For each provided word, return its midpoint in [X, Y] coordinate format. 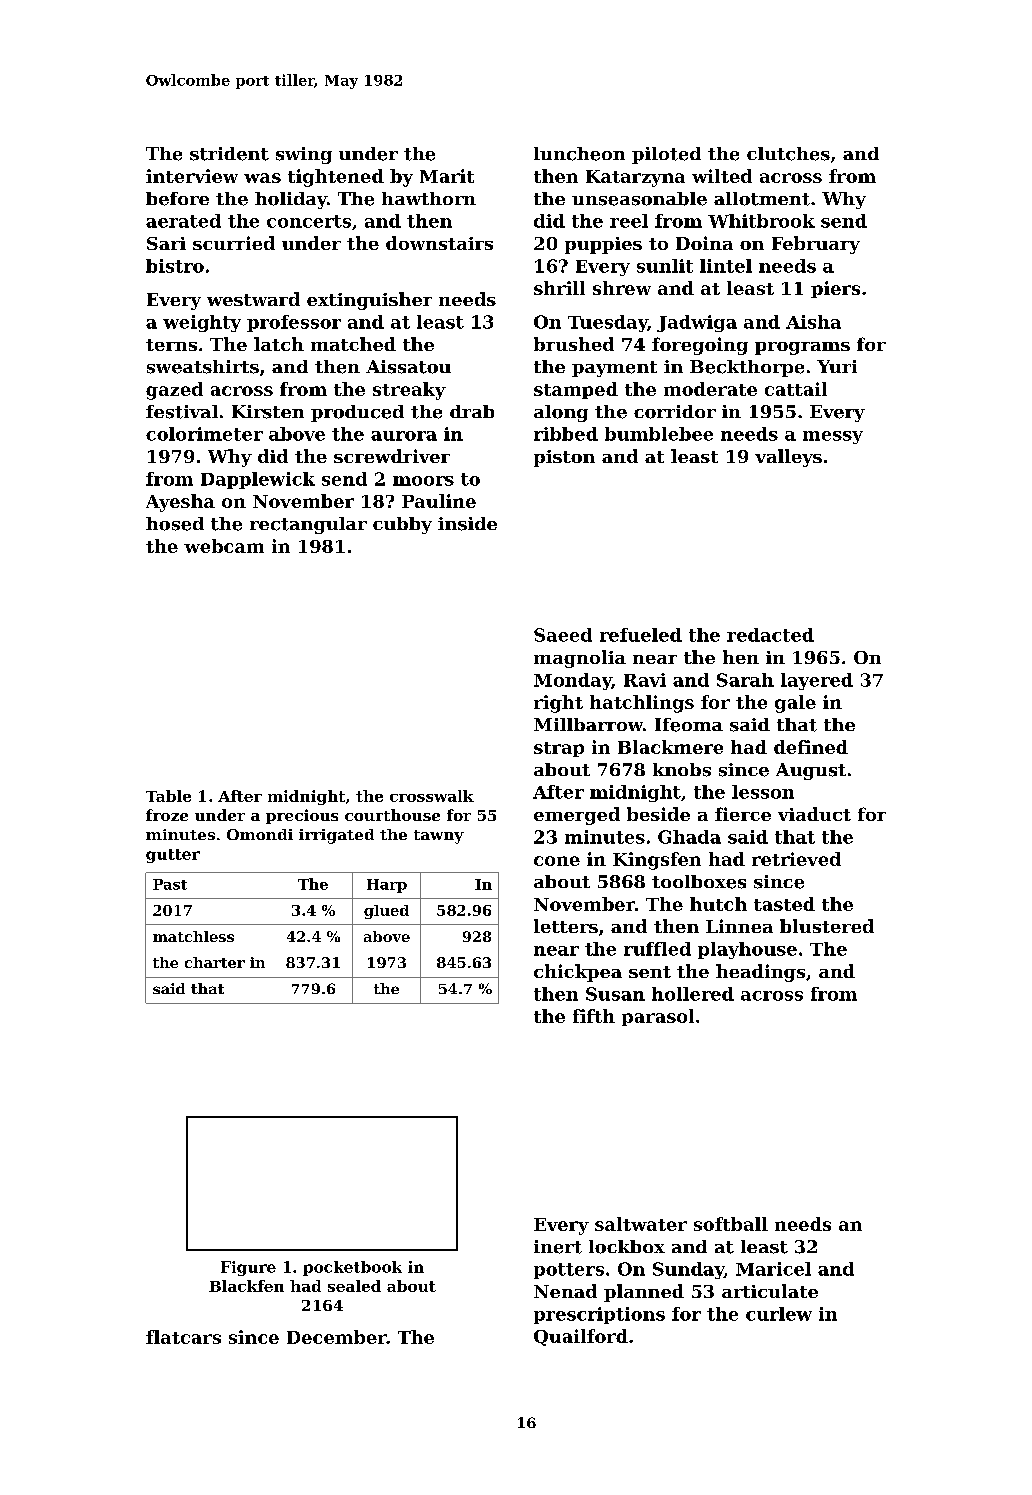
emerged [577, 816]
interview [192, 176]
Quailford [581, 1337]
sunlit [665, 266]
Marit [447, 176]
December [337, 1337]
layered [817, 681]
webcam [224, 546]
